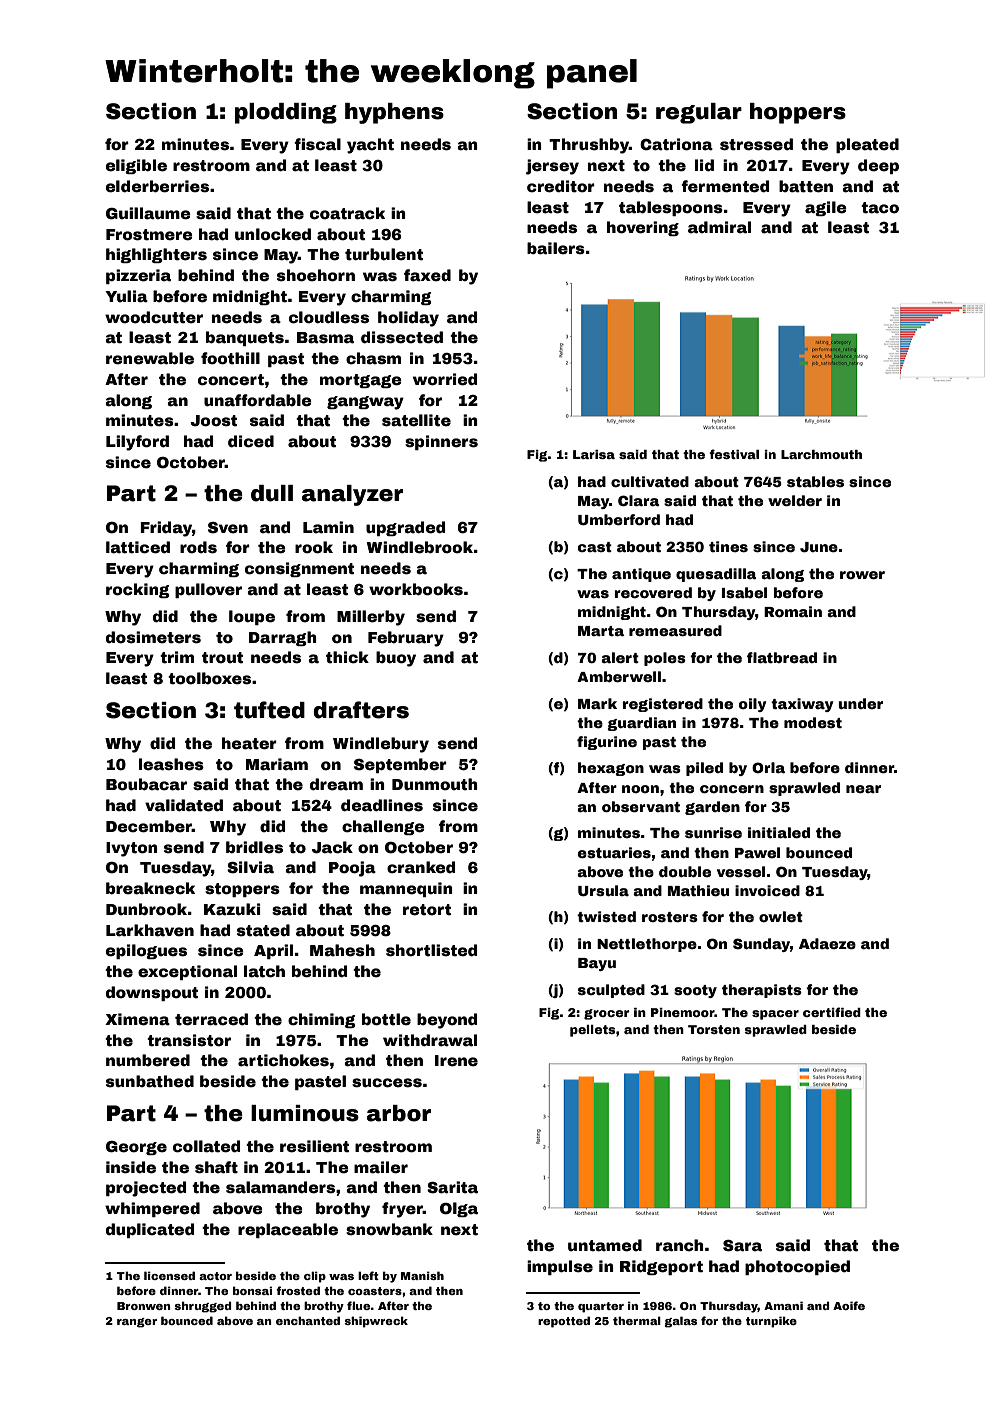  I want to click on tines, so click(728, 546).
